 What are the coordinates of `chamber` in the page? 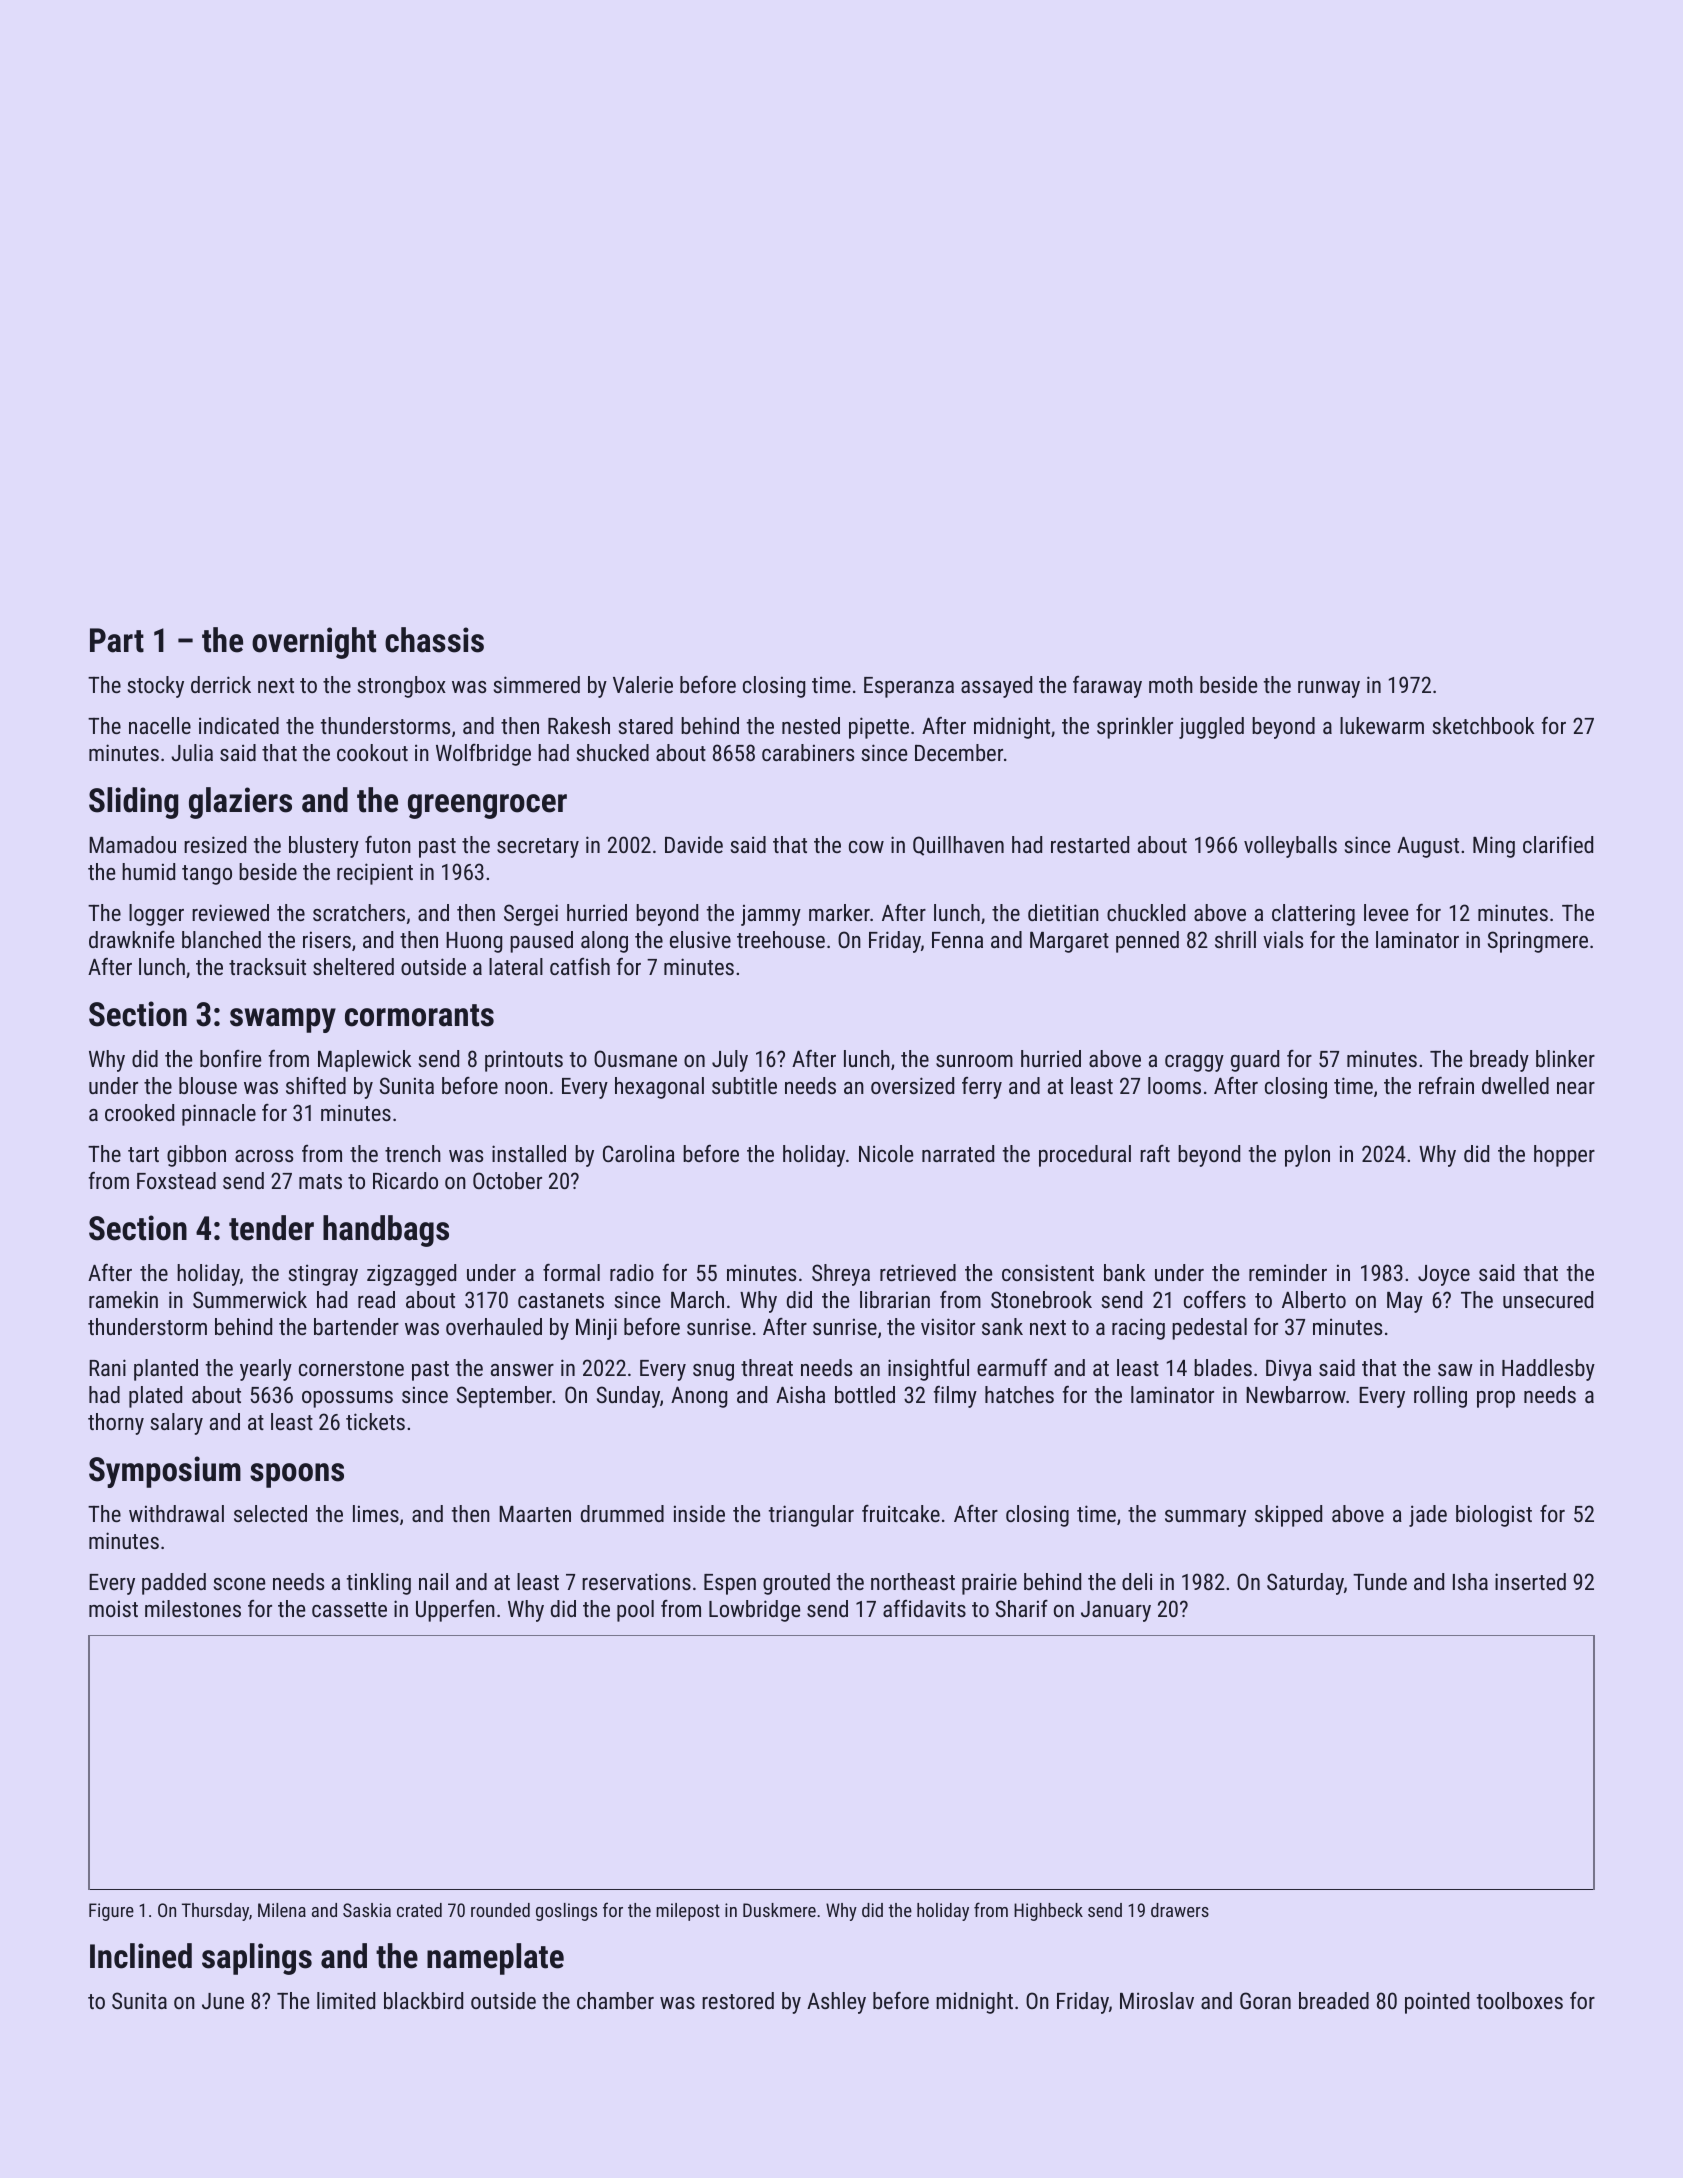 It's located at (615, 2000).
